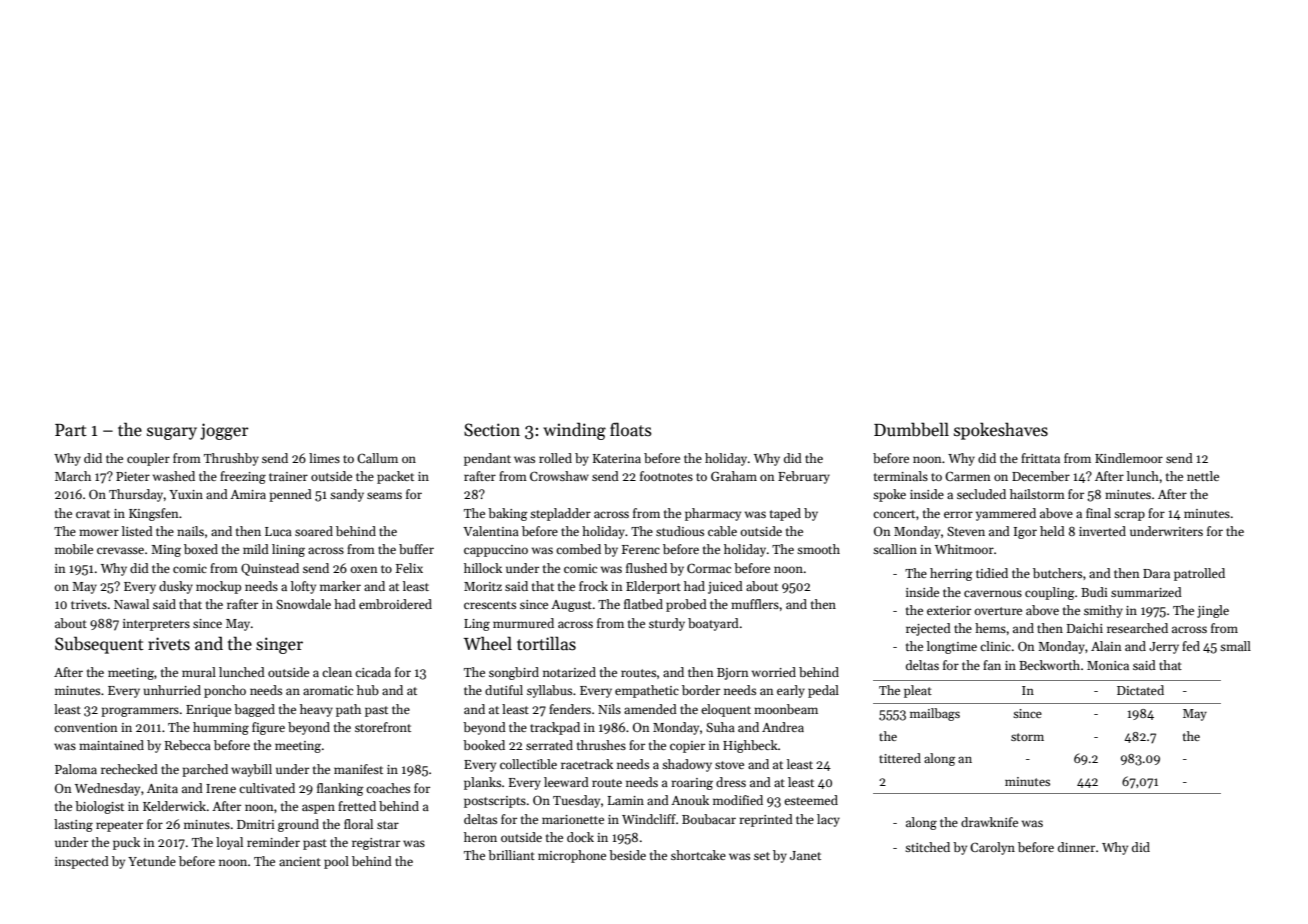 The height and width of the screenshot is (924, 1308). What do you see at coordinates (1108, 665) in the screenshot?
I see `Monica` at bounding box center [1108, 665].
